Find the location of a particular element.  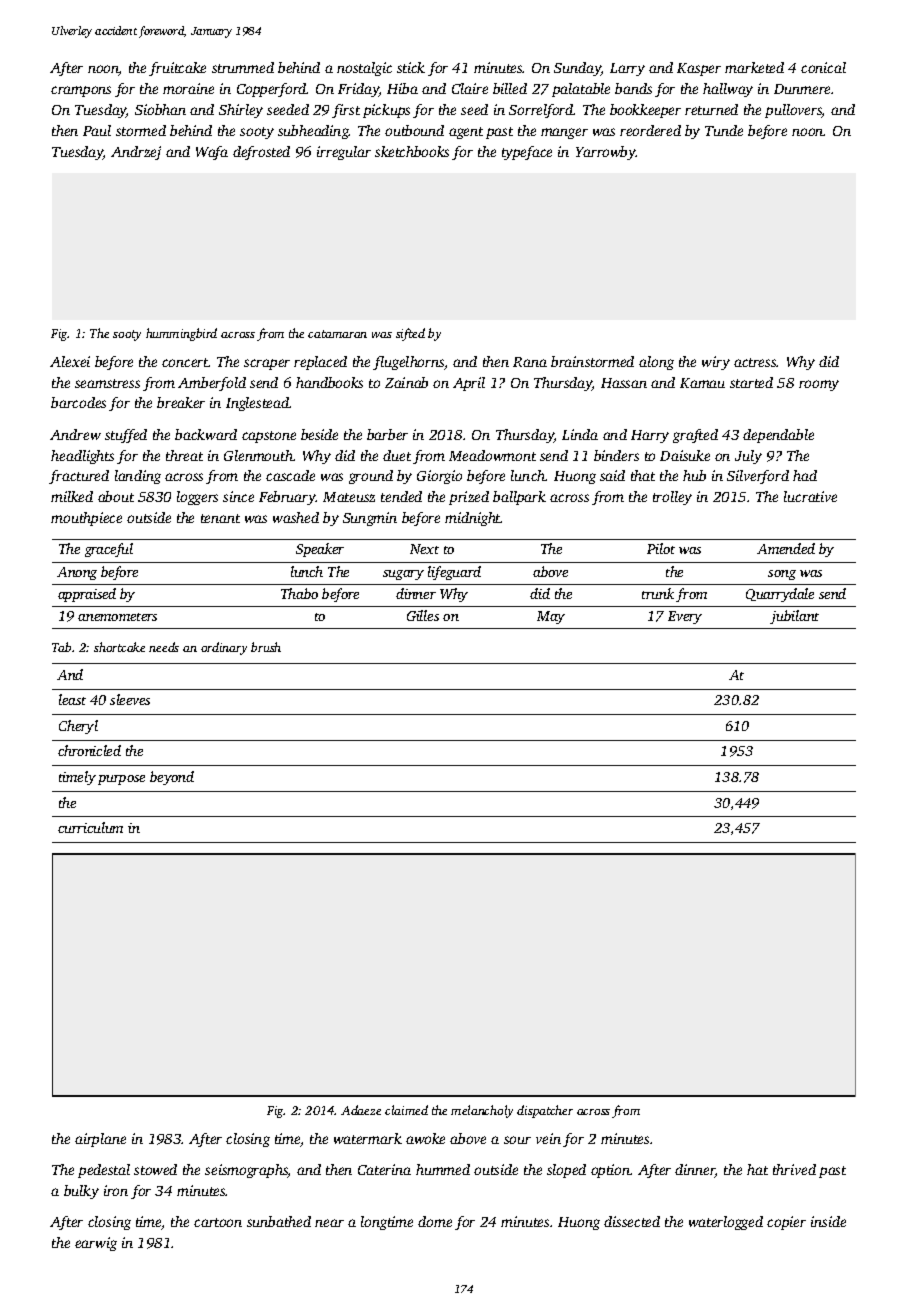

earwig is located at coordinates (96, 1244).
